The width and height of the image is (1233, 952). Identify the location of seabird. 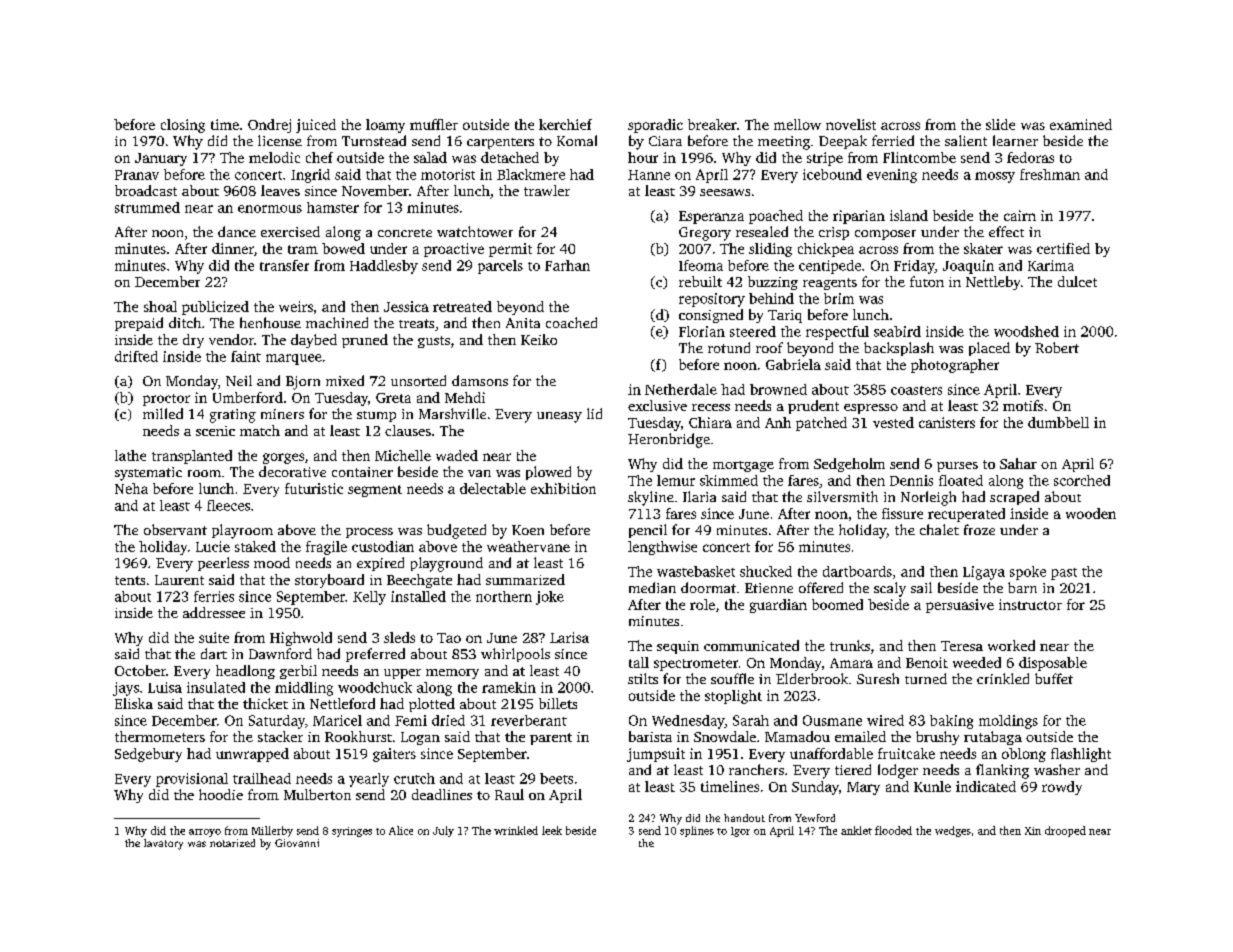
(897, 331).
